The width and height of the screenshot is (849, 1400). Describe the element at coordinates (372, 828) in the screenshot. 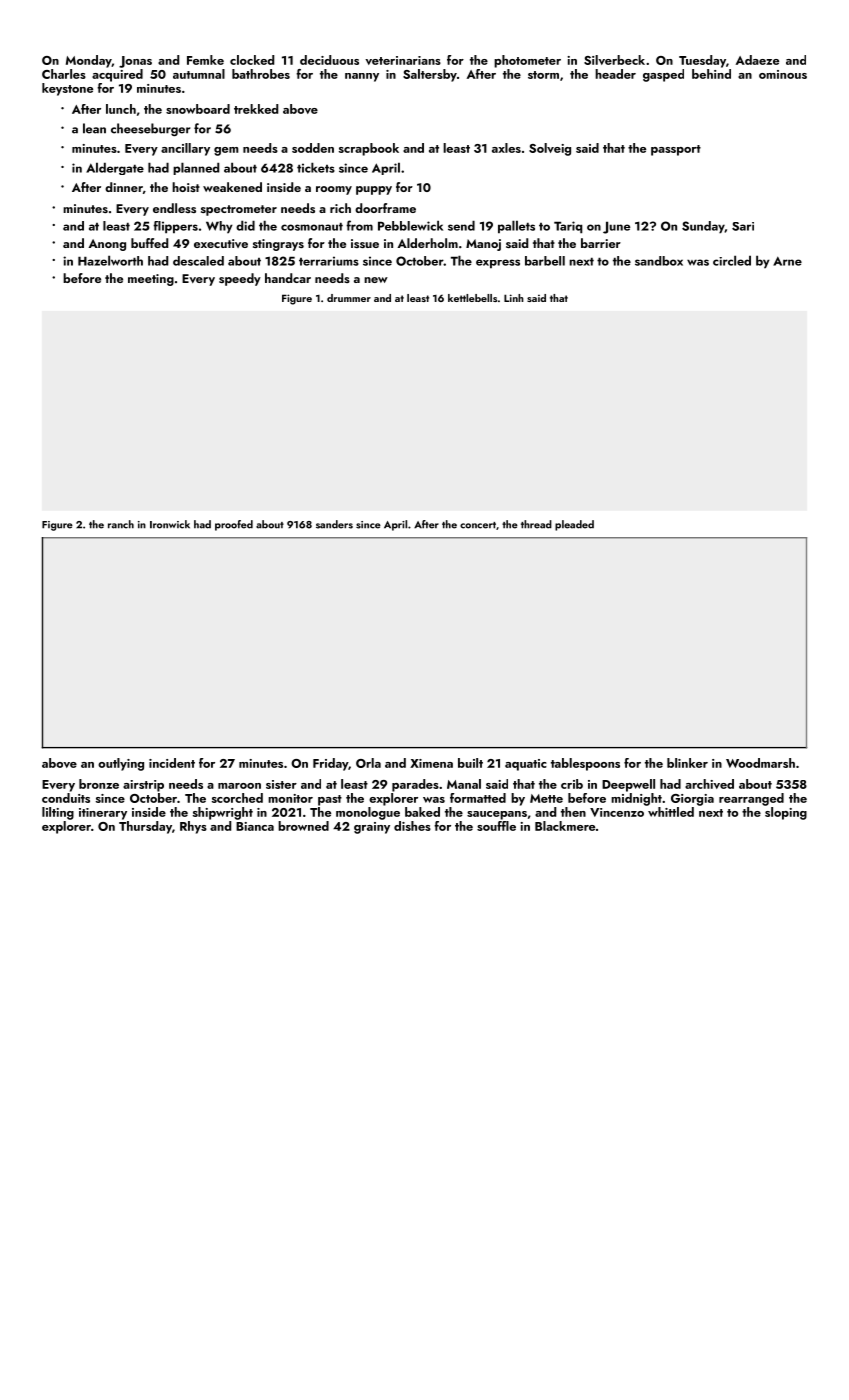

I see `grainy` at that location.
